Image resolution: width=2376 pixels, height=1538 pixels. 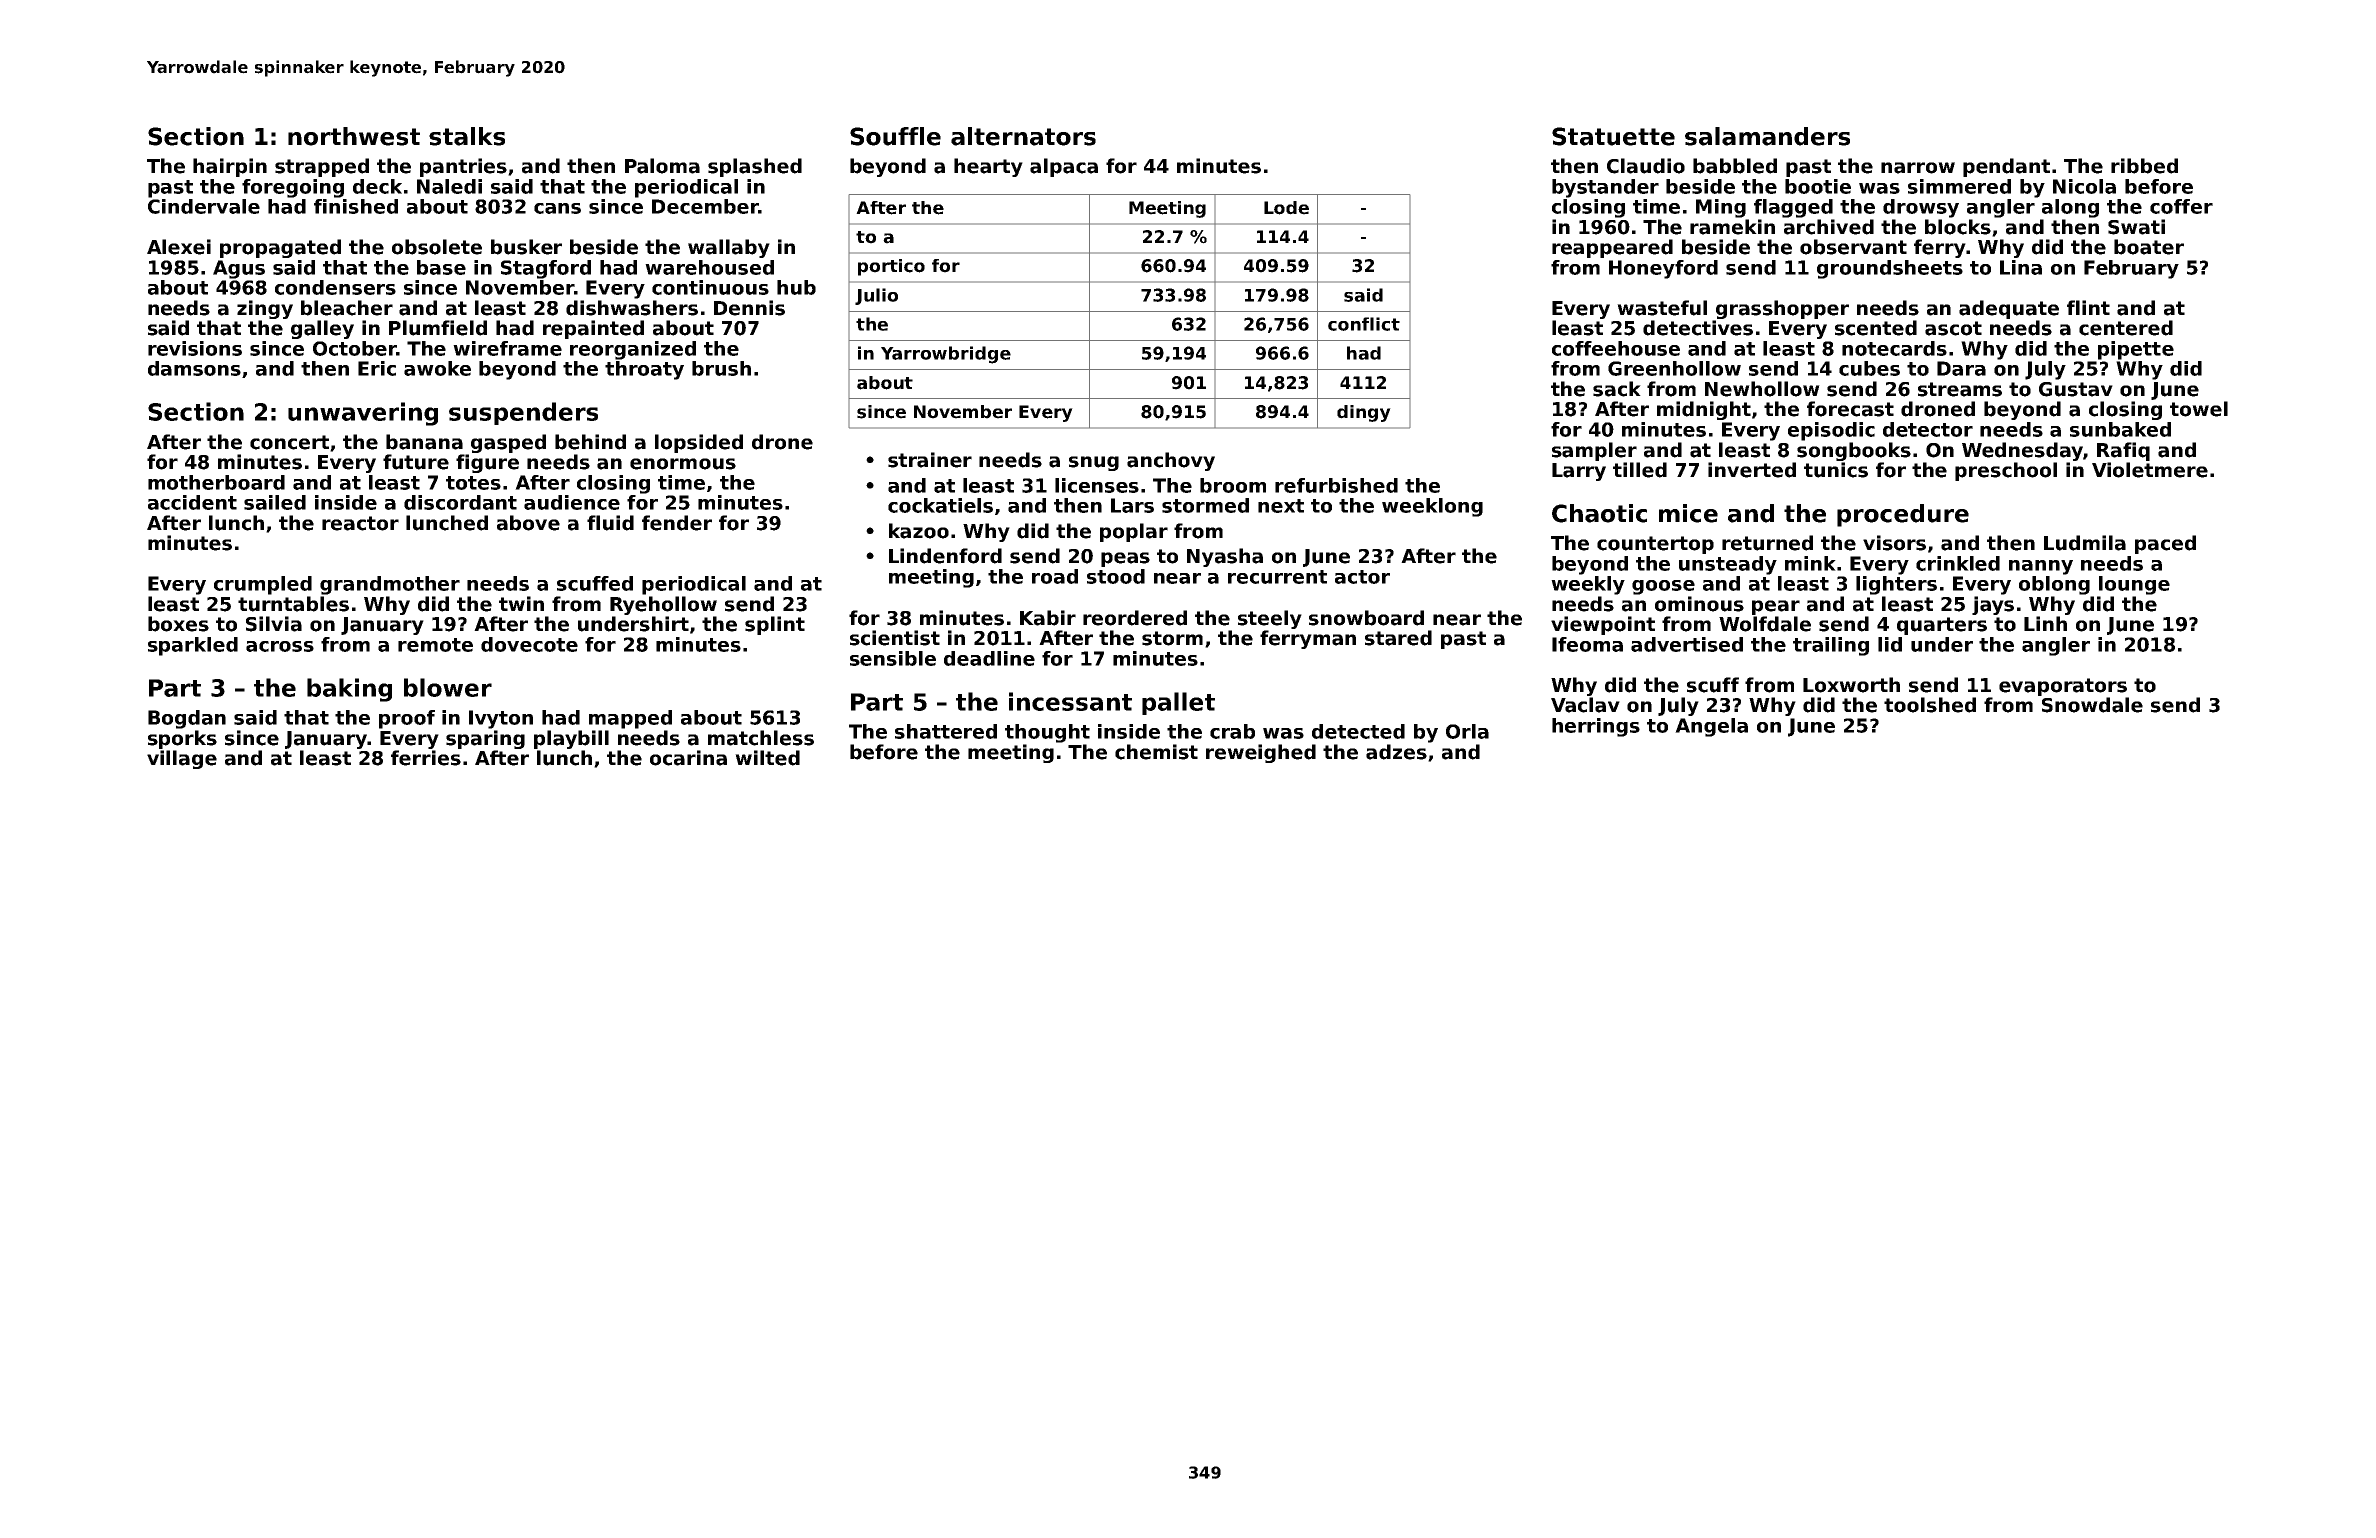 What do you see at coordinates (705, 206) in the image?
I see `December` at bounding box center [705, 206].
